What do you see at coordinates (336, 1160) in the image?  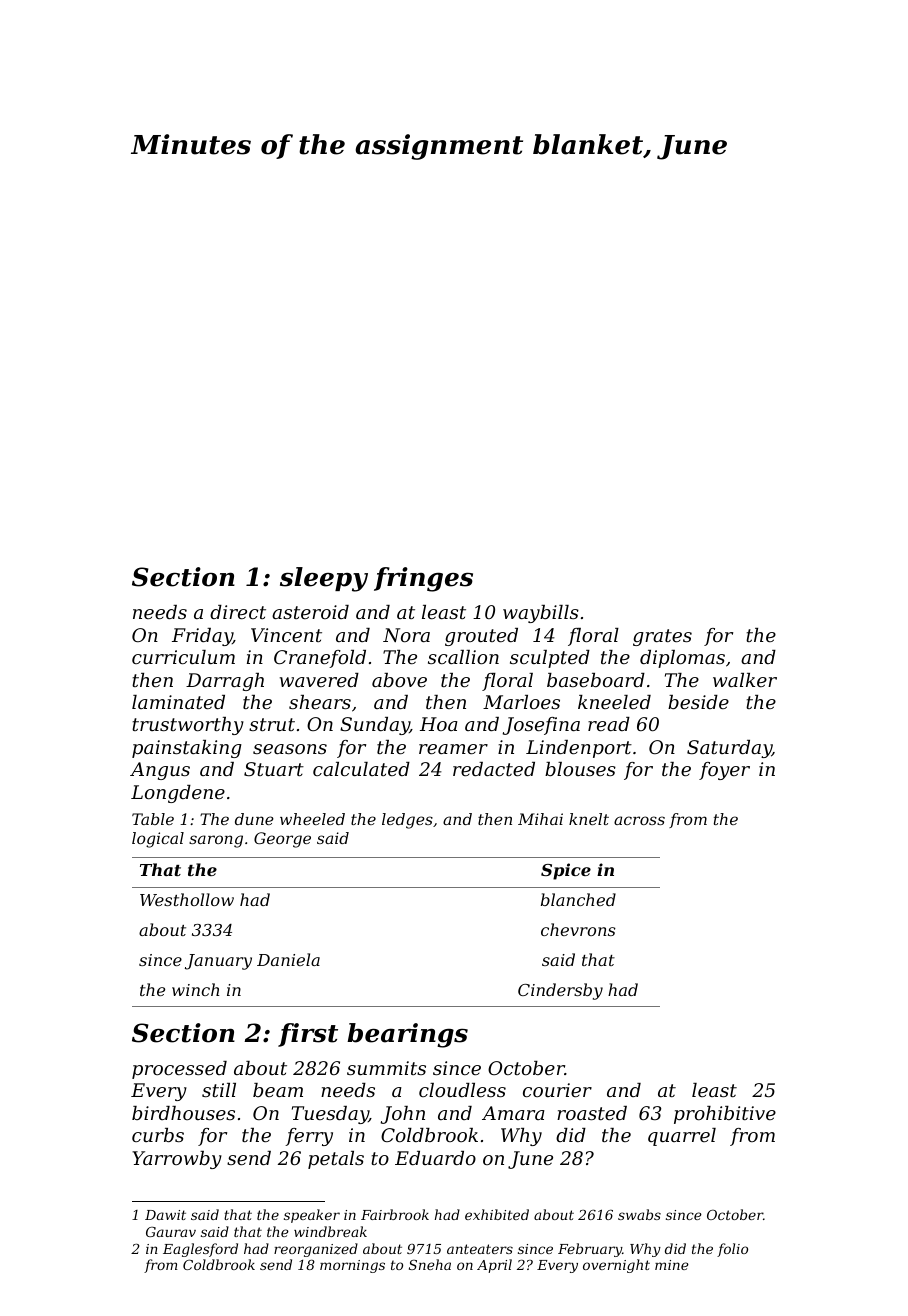 I see `petals` at bounding box center [336, 1160].
